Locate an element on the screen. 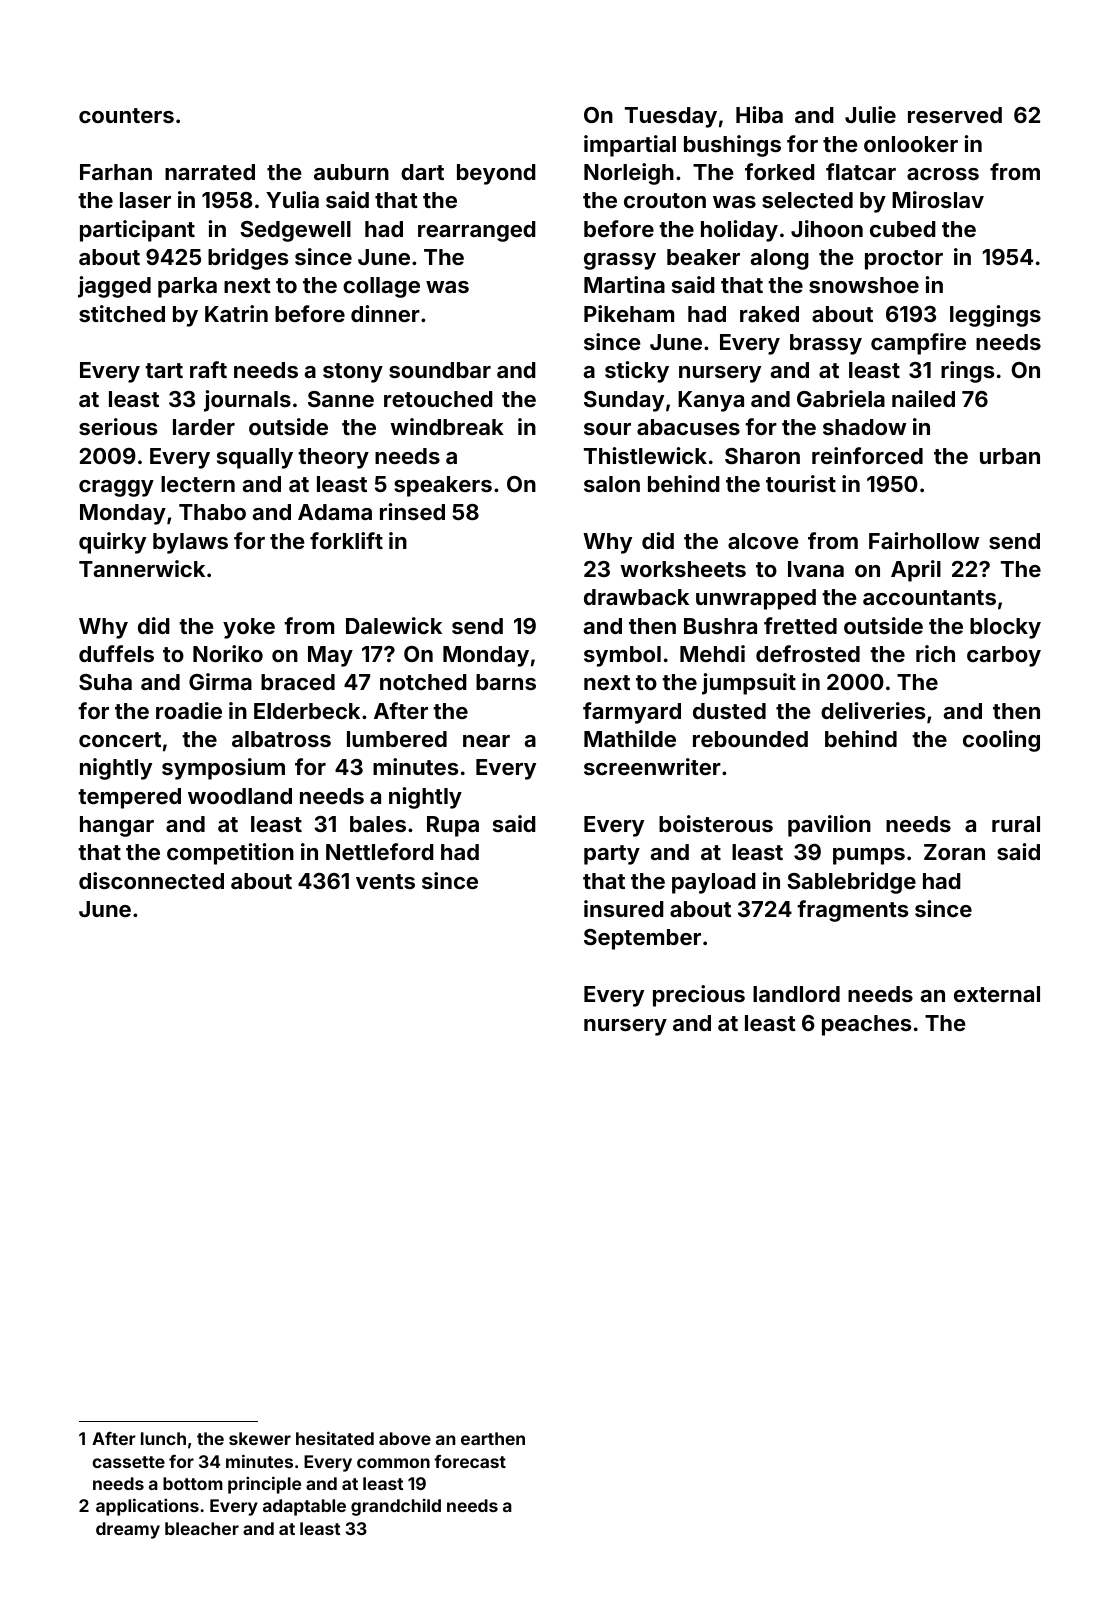 This screenshot has width=1120, height=1621. nailed is located at coordinates (923, 398).
